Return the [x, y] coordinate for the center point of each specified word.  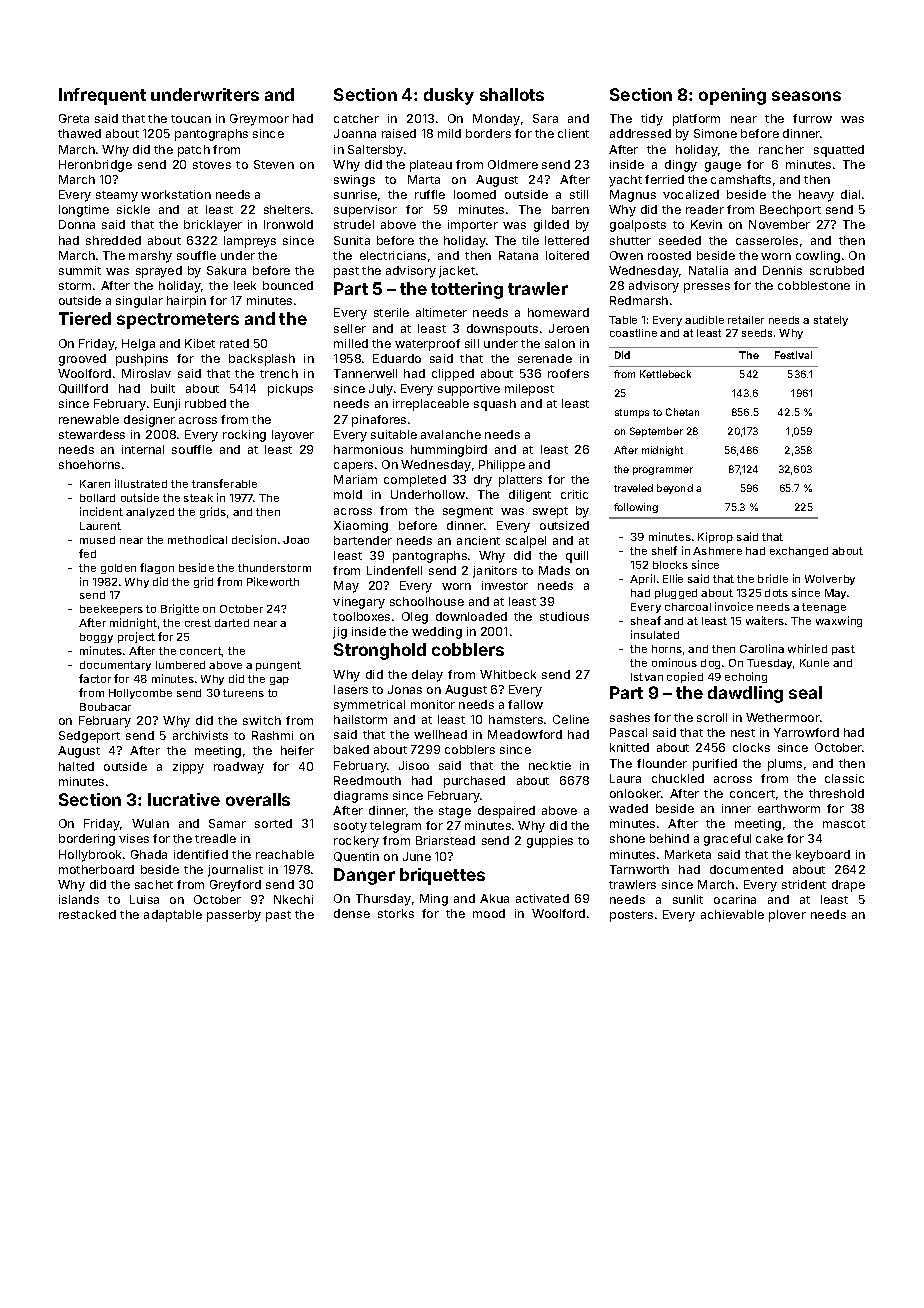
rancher [781, 149]
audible [704, 320]
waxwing [839, 621]
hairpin [186, 302]
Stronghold [380, 651]
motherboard [96, 869]
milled [351, 343]
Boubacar [105, 707]
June [417, 856]
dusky [449, 96]
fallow [525, 704]
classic [844, 778]
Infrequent [102, 96]
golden [118, 569]
